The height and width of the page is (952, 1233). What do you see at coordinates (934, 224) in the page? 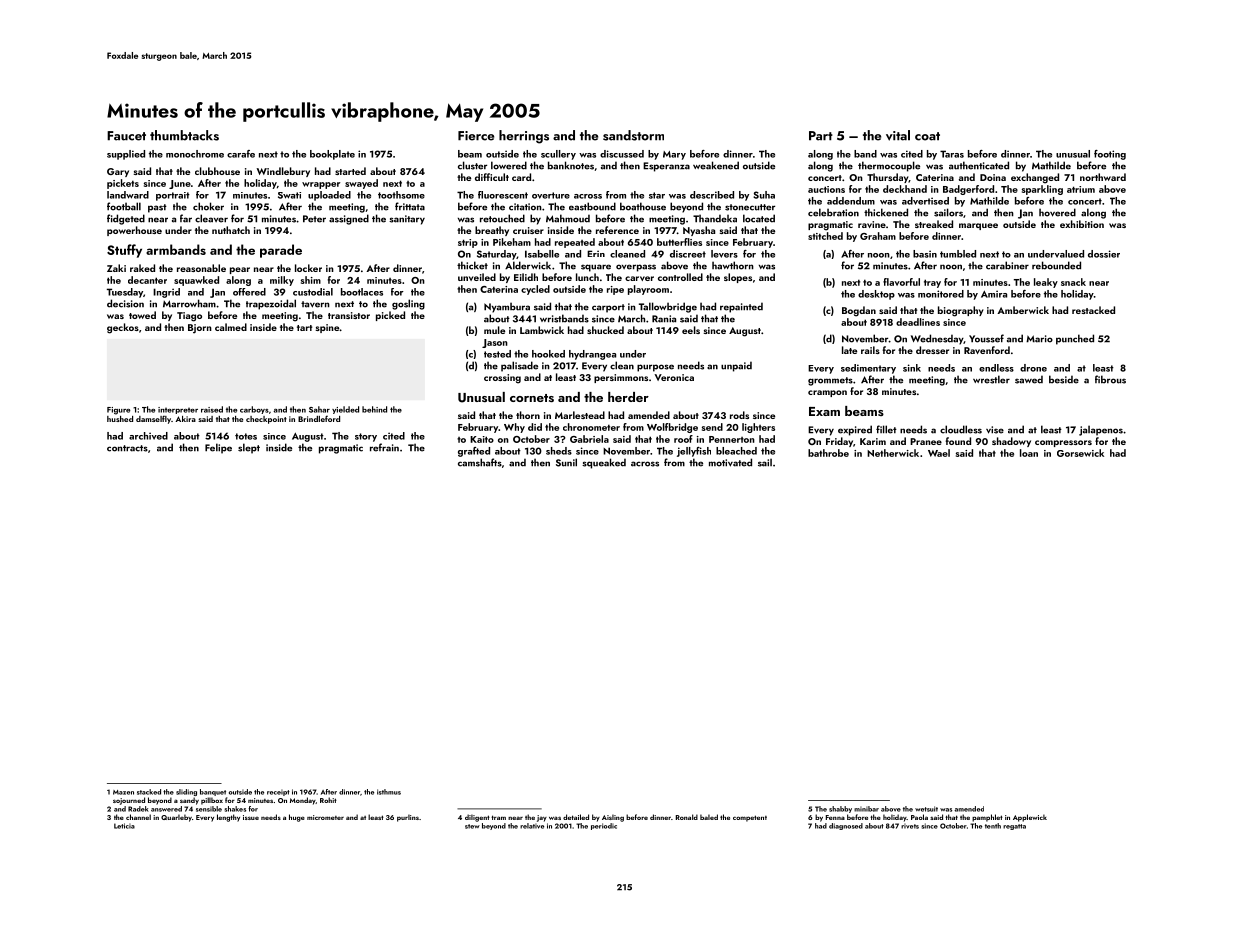
I see `streaked` at bounding box center [934, 224].
